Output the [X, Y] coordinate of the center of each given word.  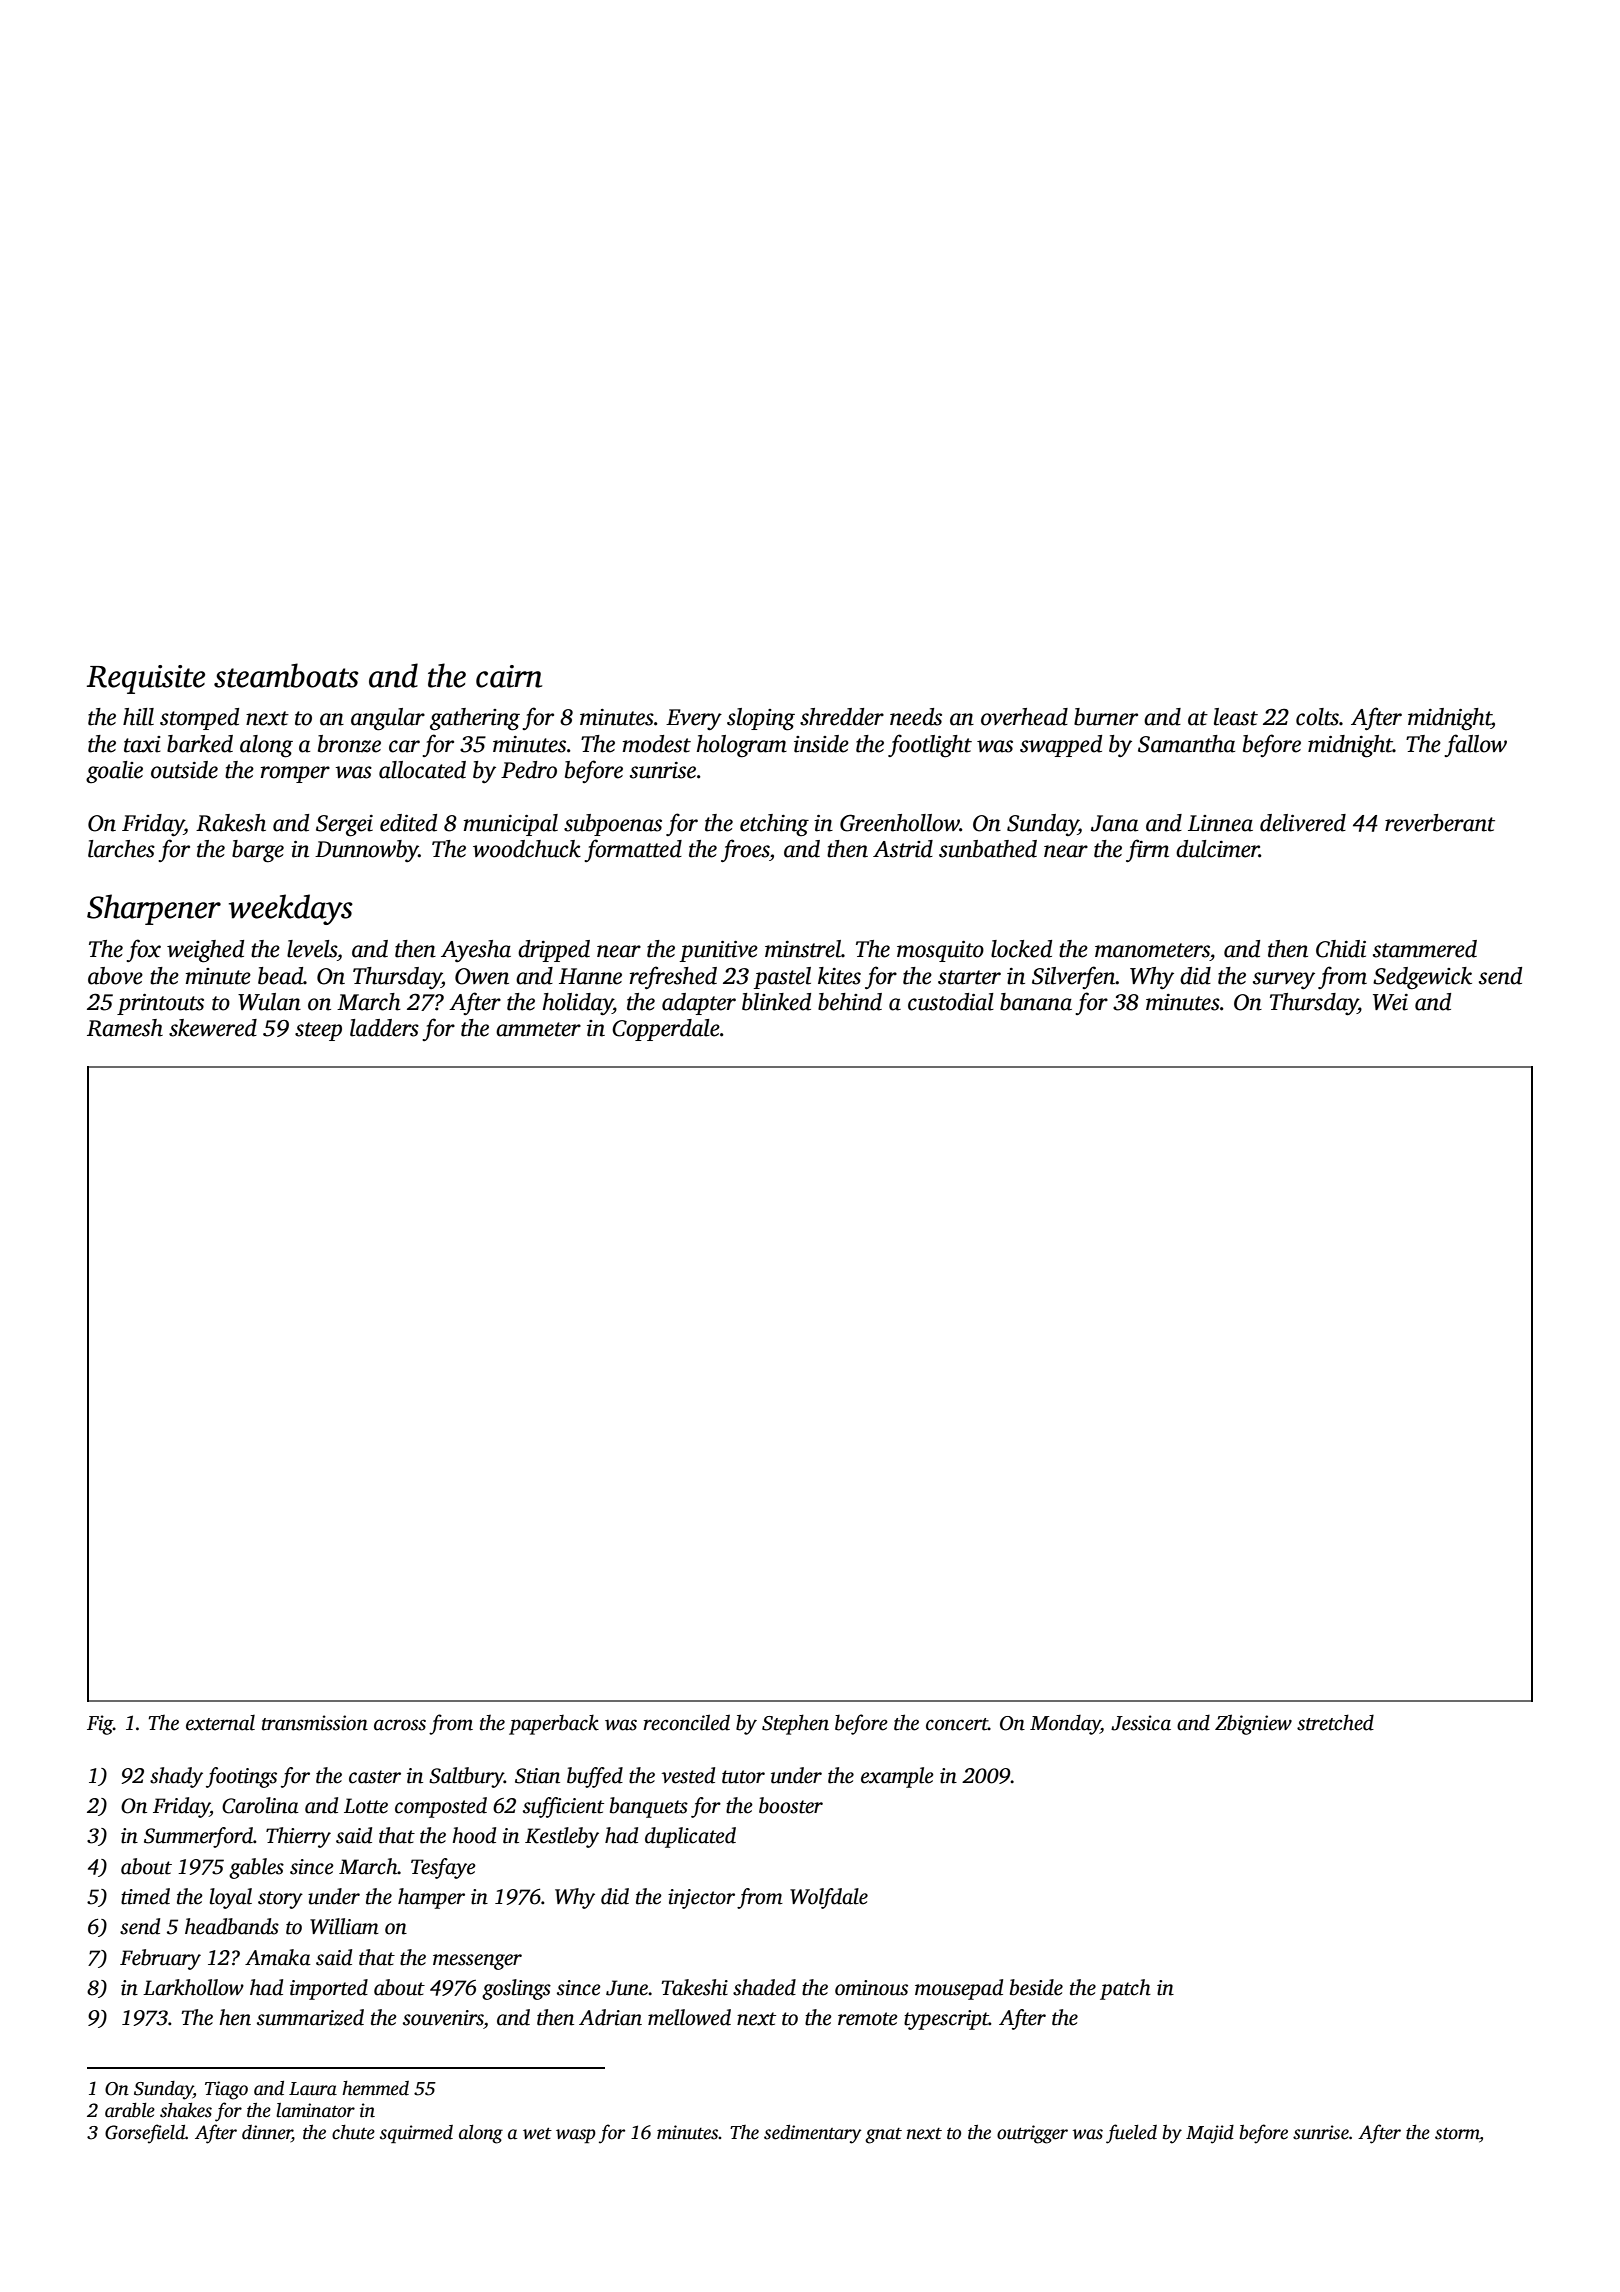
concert [957, 1724]
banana [1036, 1002]
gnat [883, 2136]
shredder [842, 717]
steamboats [286, 675]
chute [353, 2132]
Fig [100, 1725]
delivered [1303, 823]
